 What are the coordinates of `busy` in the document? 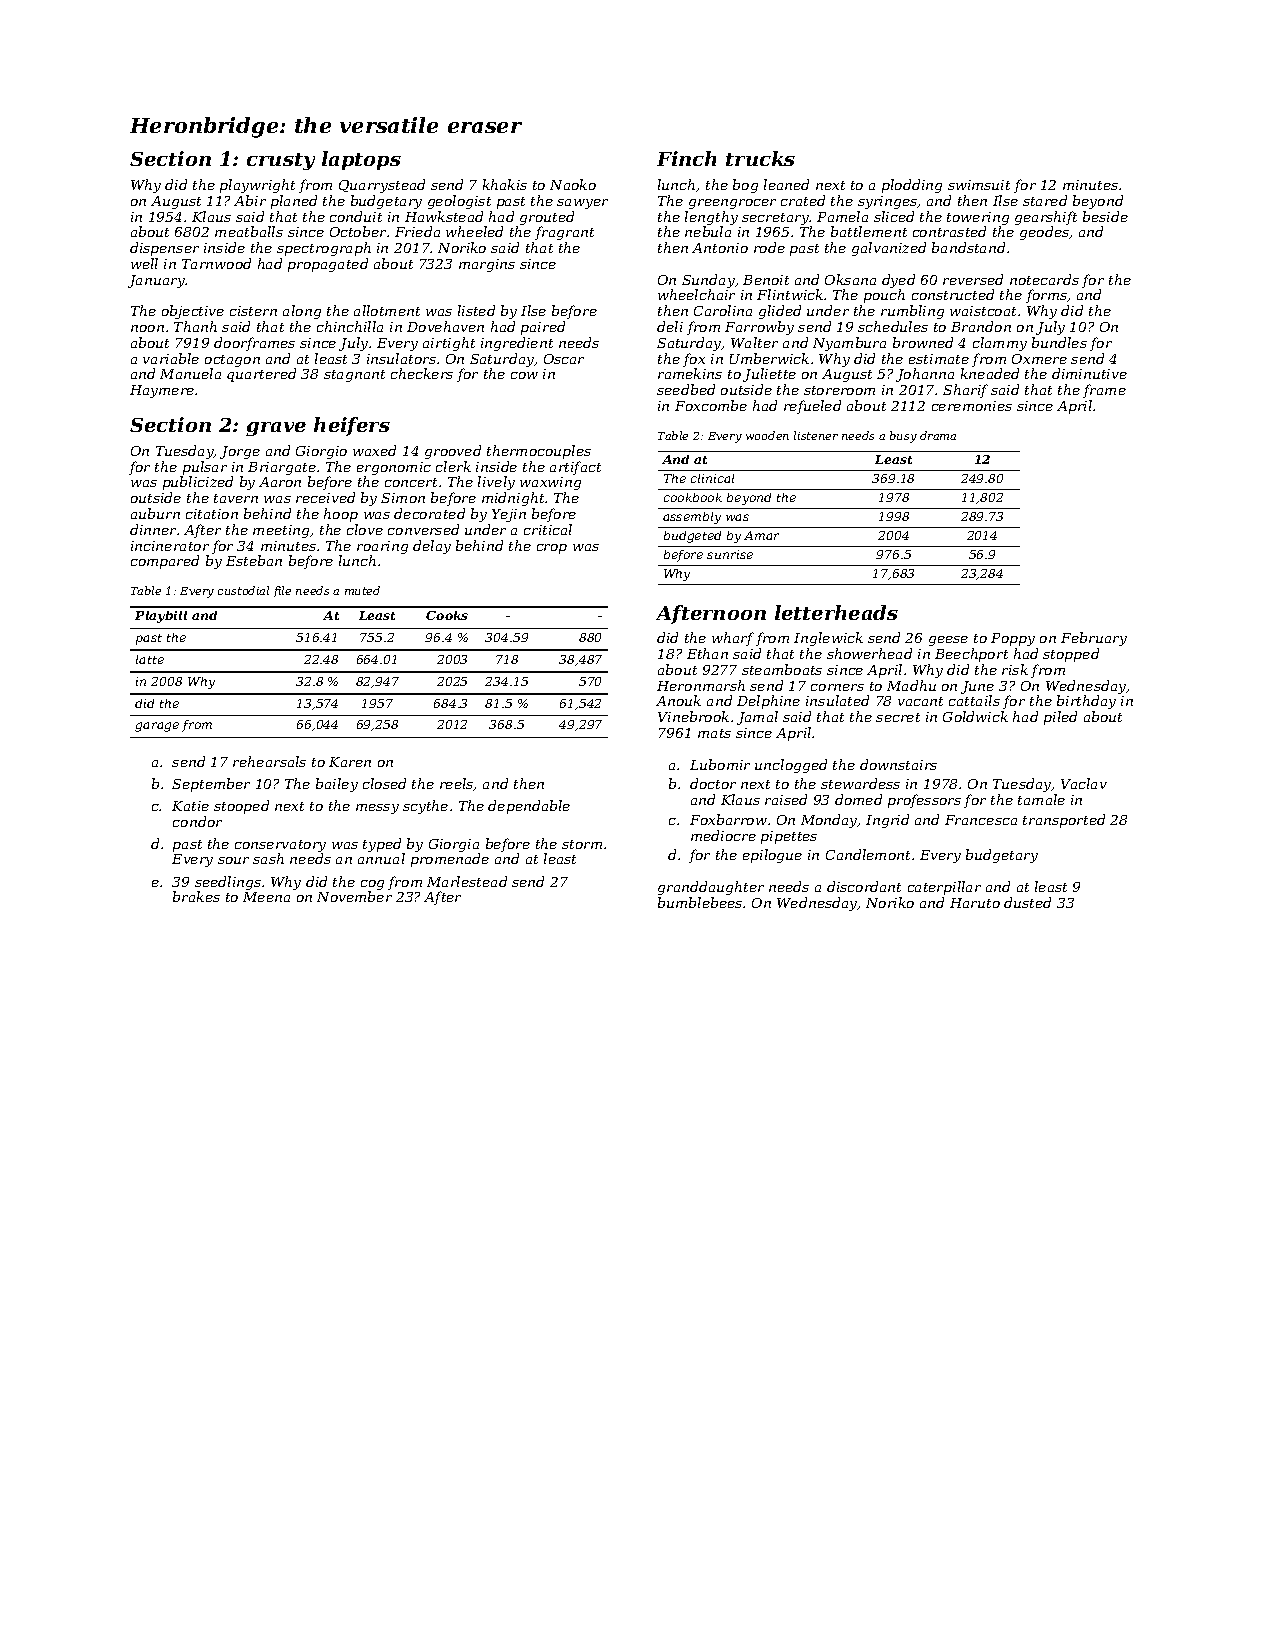 It's located at (903, 437).
